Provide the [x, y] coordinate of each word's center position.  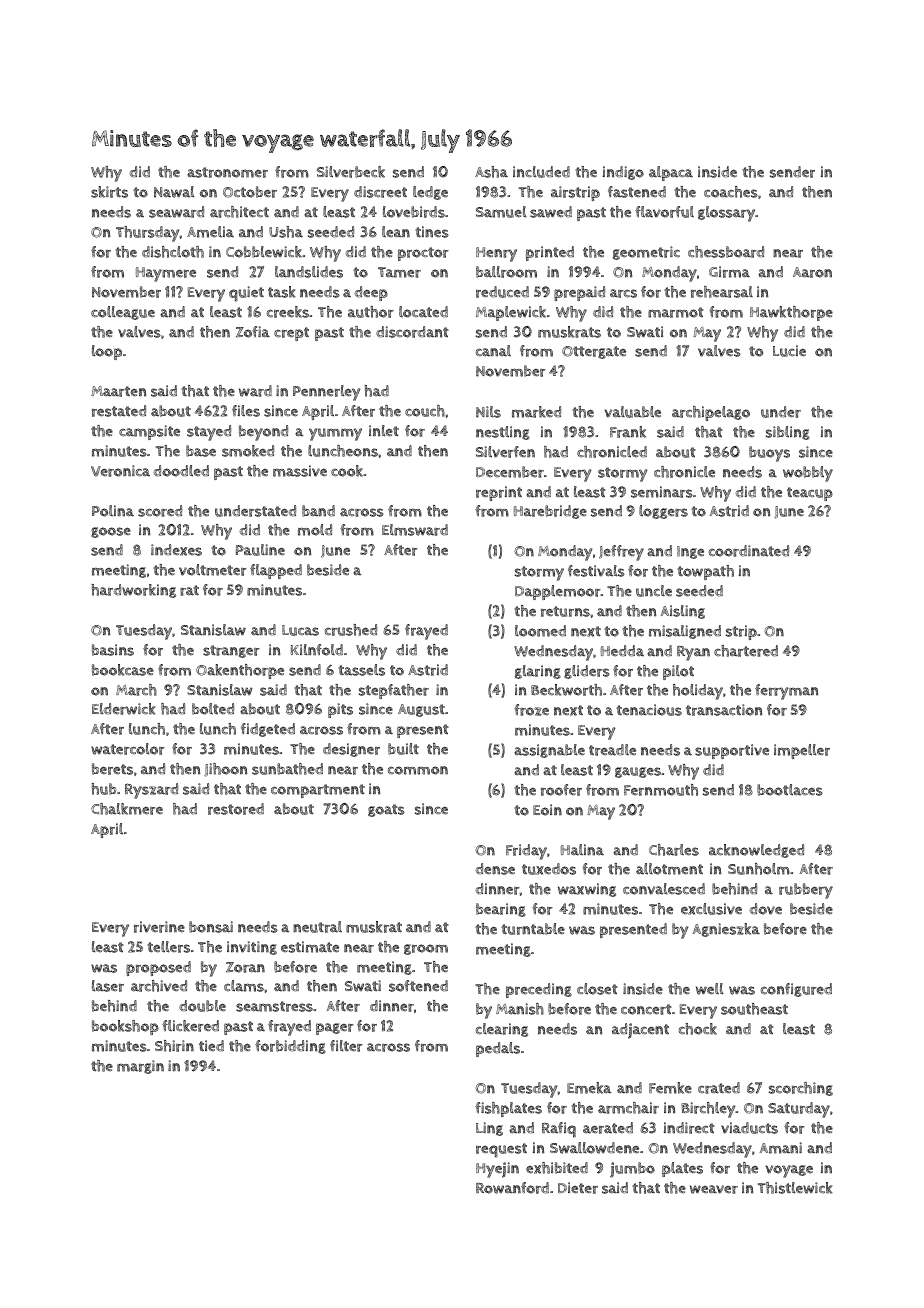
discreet [380, 192]
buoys [769, 454]
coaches [731, 192]
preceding [539, 990]
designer [351, 750]
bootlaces [790, 790]
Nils [488, 412]
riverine [159, 927]
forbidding [290, 1047]
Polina [113, 511]
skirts [109, 192]
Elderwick [123, 709]
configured [796, 990]
